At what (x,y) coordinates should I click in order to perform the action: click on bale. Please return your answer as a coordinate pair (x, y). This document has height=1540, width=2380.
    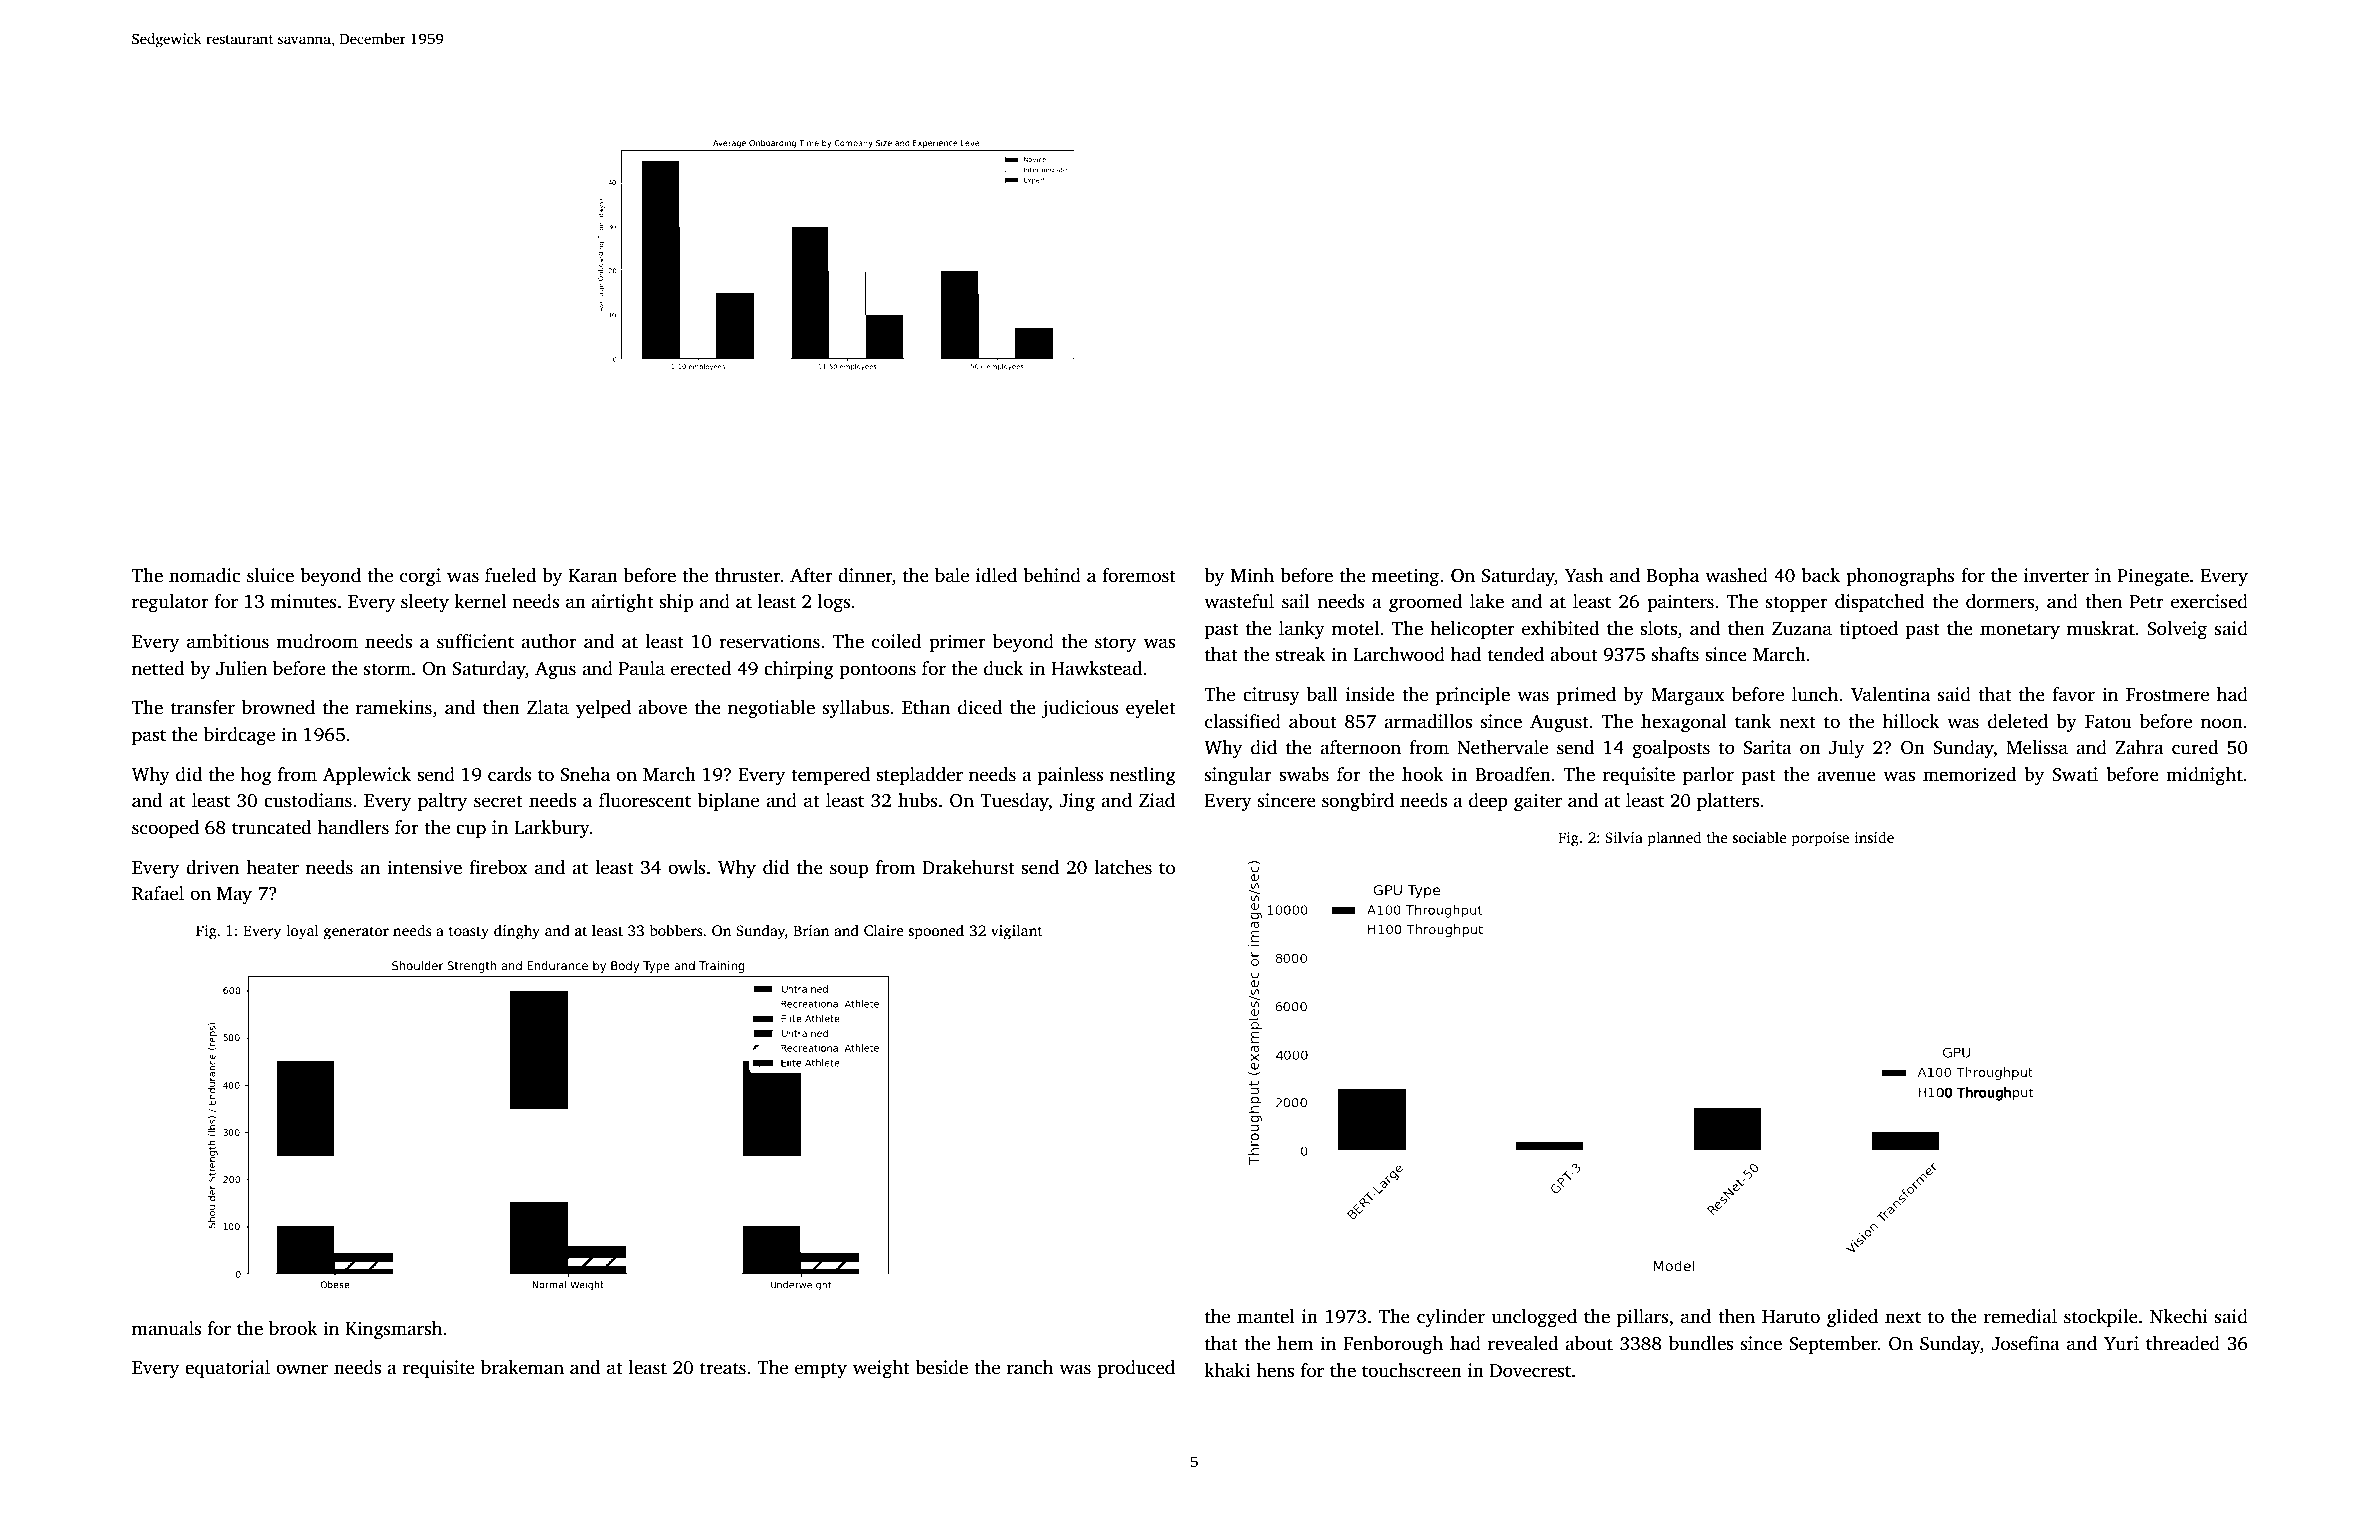
    Looking at the image, I should click on (952, 575).
